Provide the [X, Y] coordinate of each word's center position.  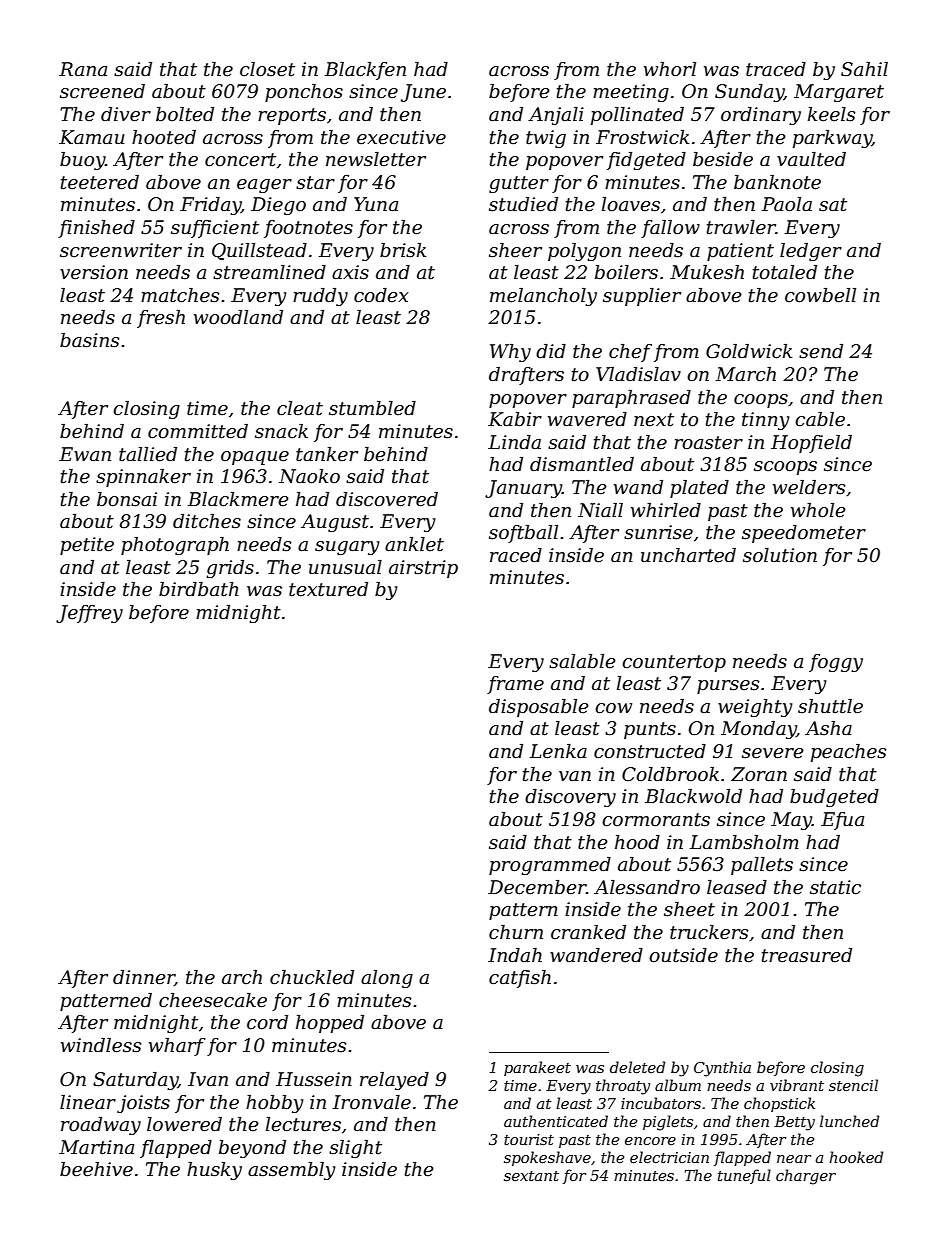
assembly [292, 1171]
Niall [600, 510]
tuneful [744, 1176]
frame [515, 685]
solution [780, 555]
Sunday [749, 93]
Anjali [556, 116]
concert [240, 160]
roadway [101, 1126]
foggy [836, 663]
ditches [207, 521]
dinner [144, 978]
